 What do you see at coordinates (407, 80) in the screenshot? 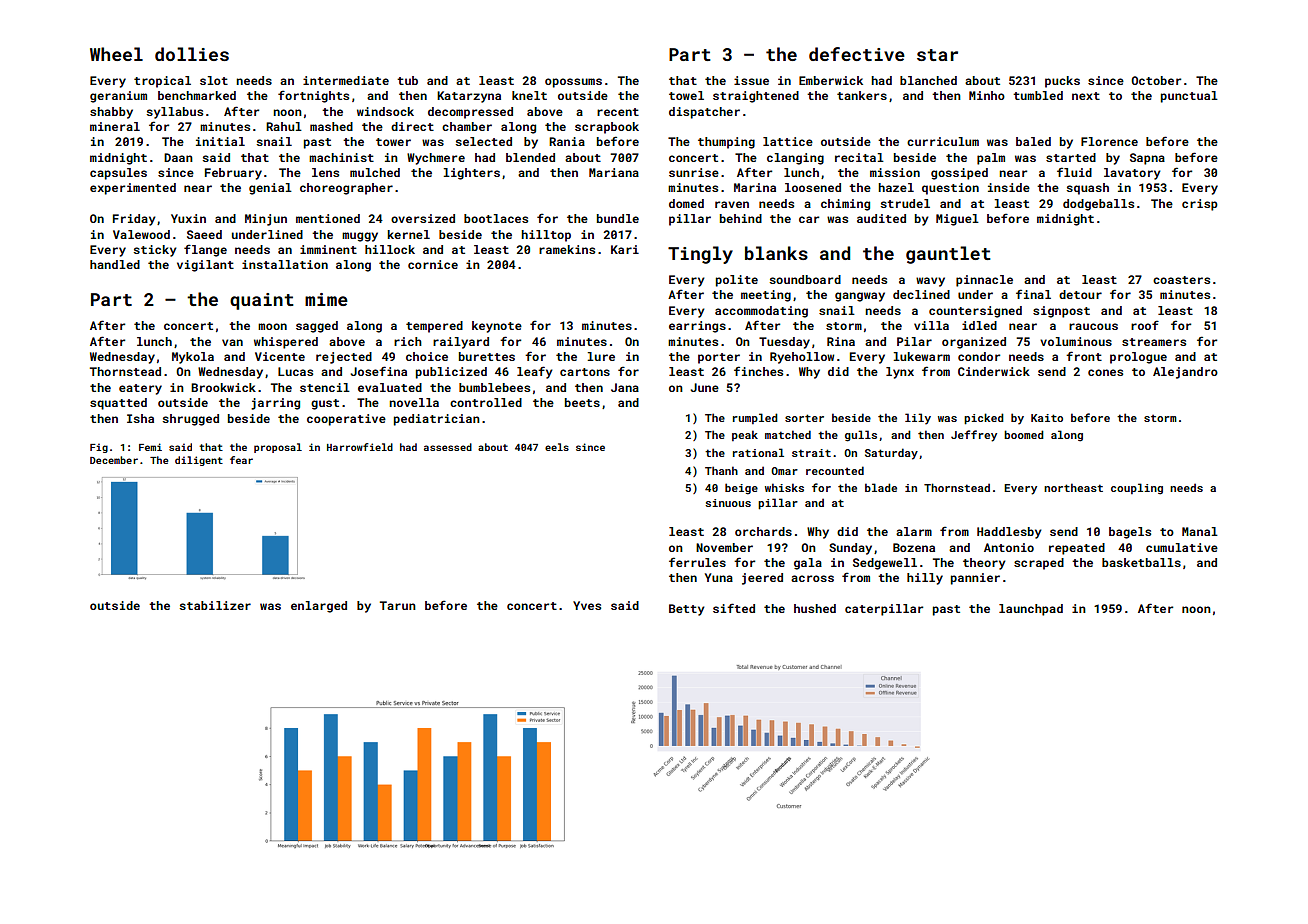
I see `tub` at bounding box center [407, 80].
